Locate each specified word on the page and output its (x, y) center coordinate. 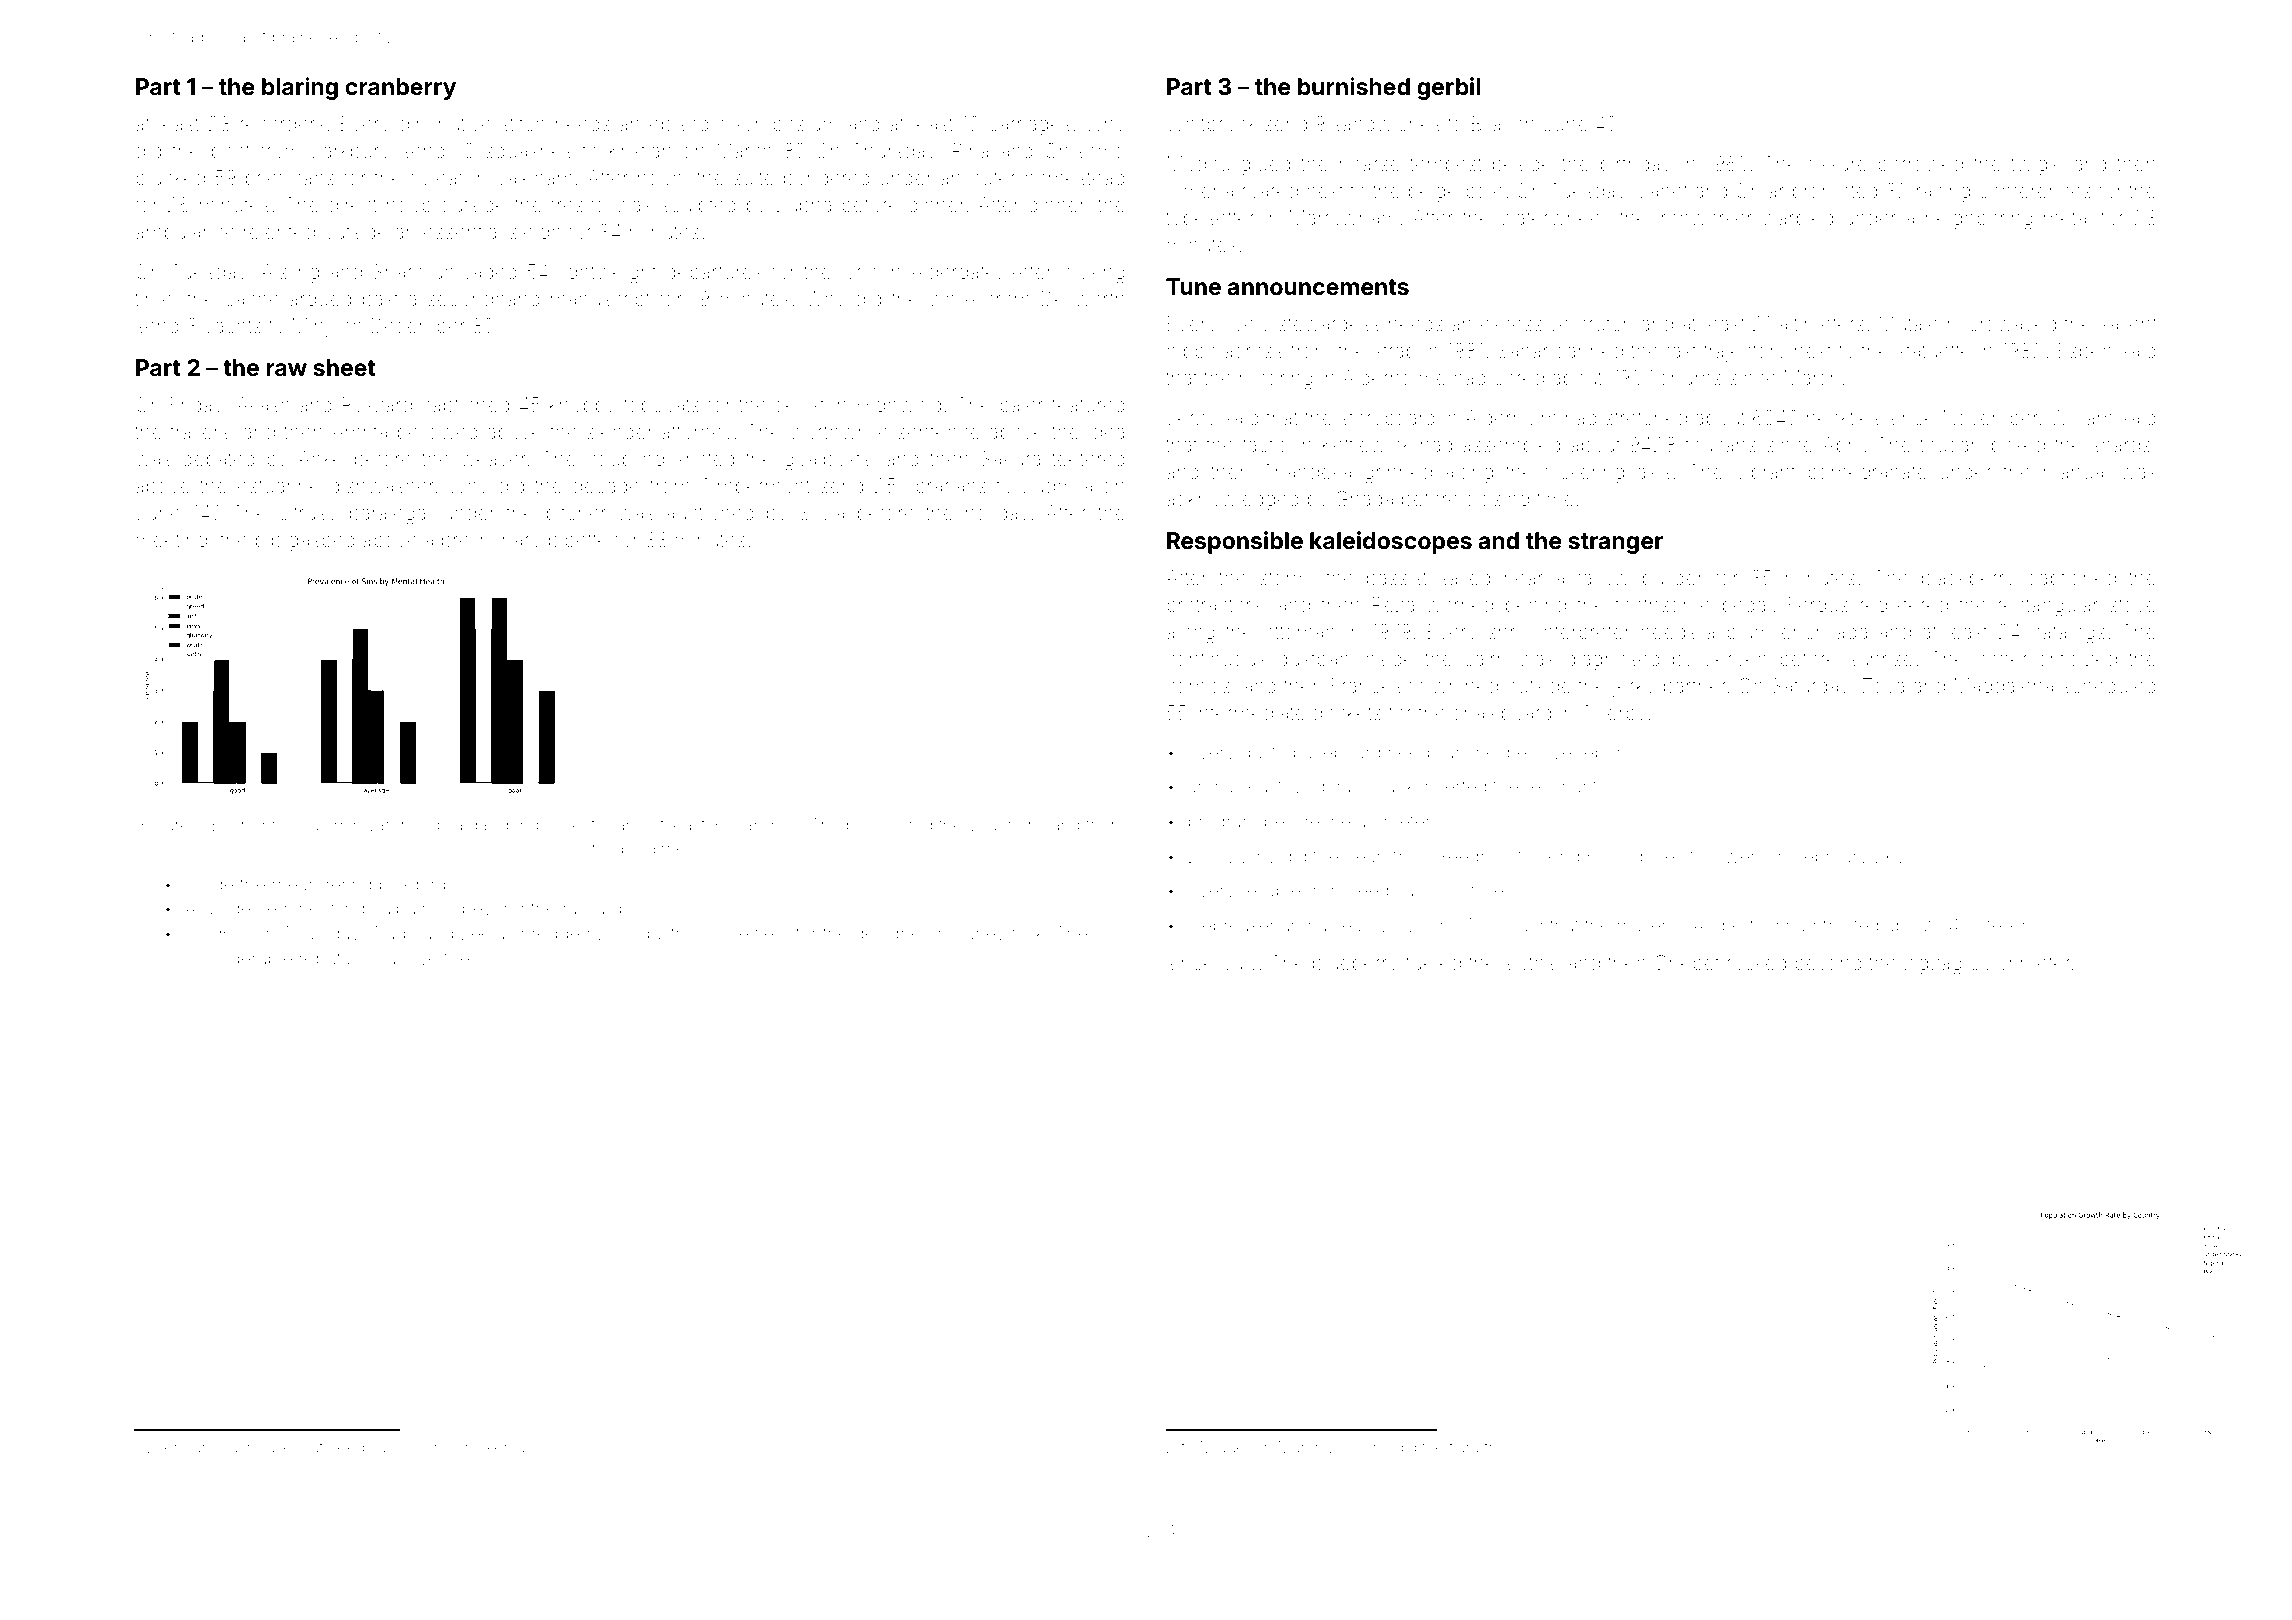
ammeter (1393, 822)
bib (268, 539)
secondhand (484, 298)
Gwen (1735, 856)
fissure (1837, 163)
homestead (1075, 177)
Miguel (1224, 1449)
